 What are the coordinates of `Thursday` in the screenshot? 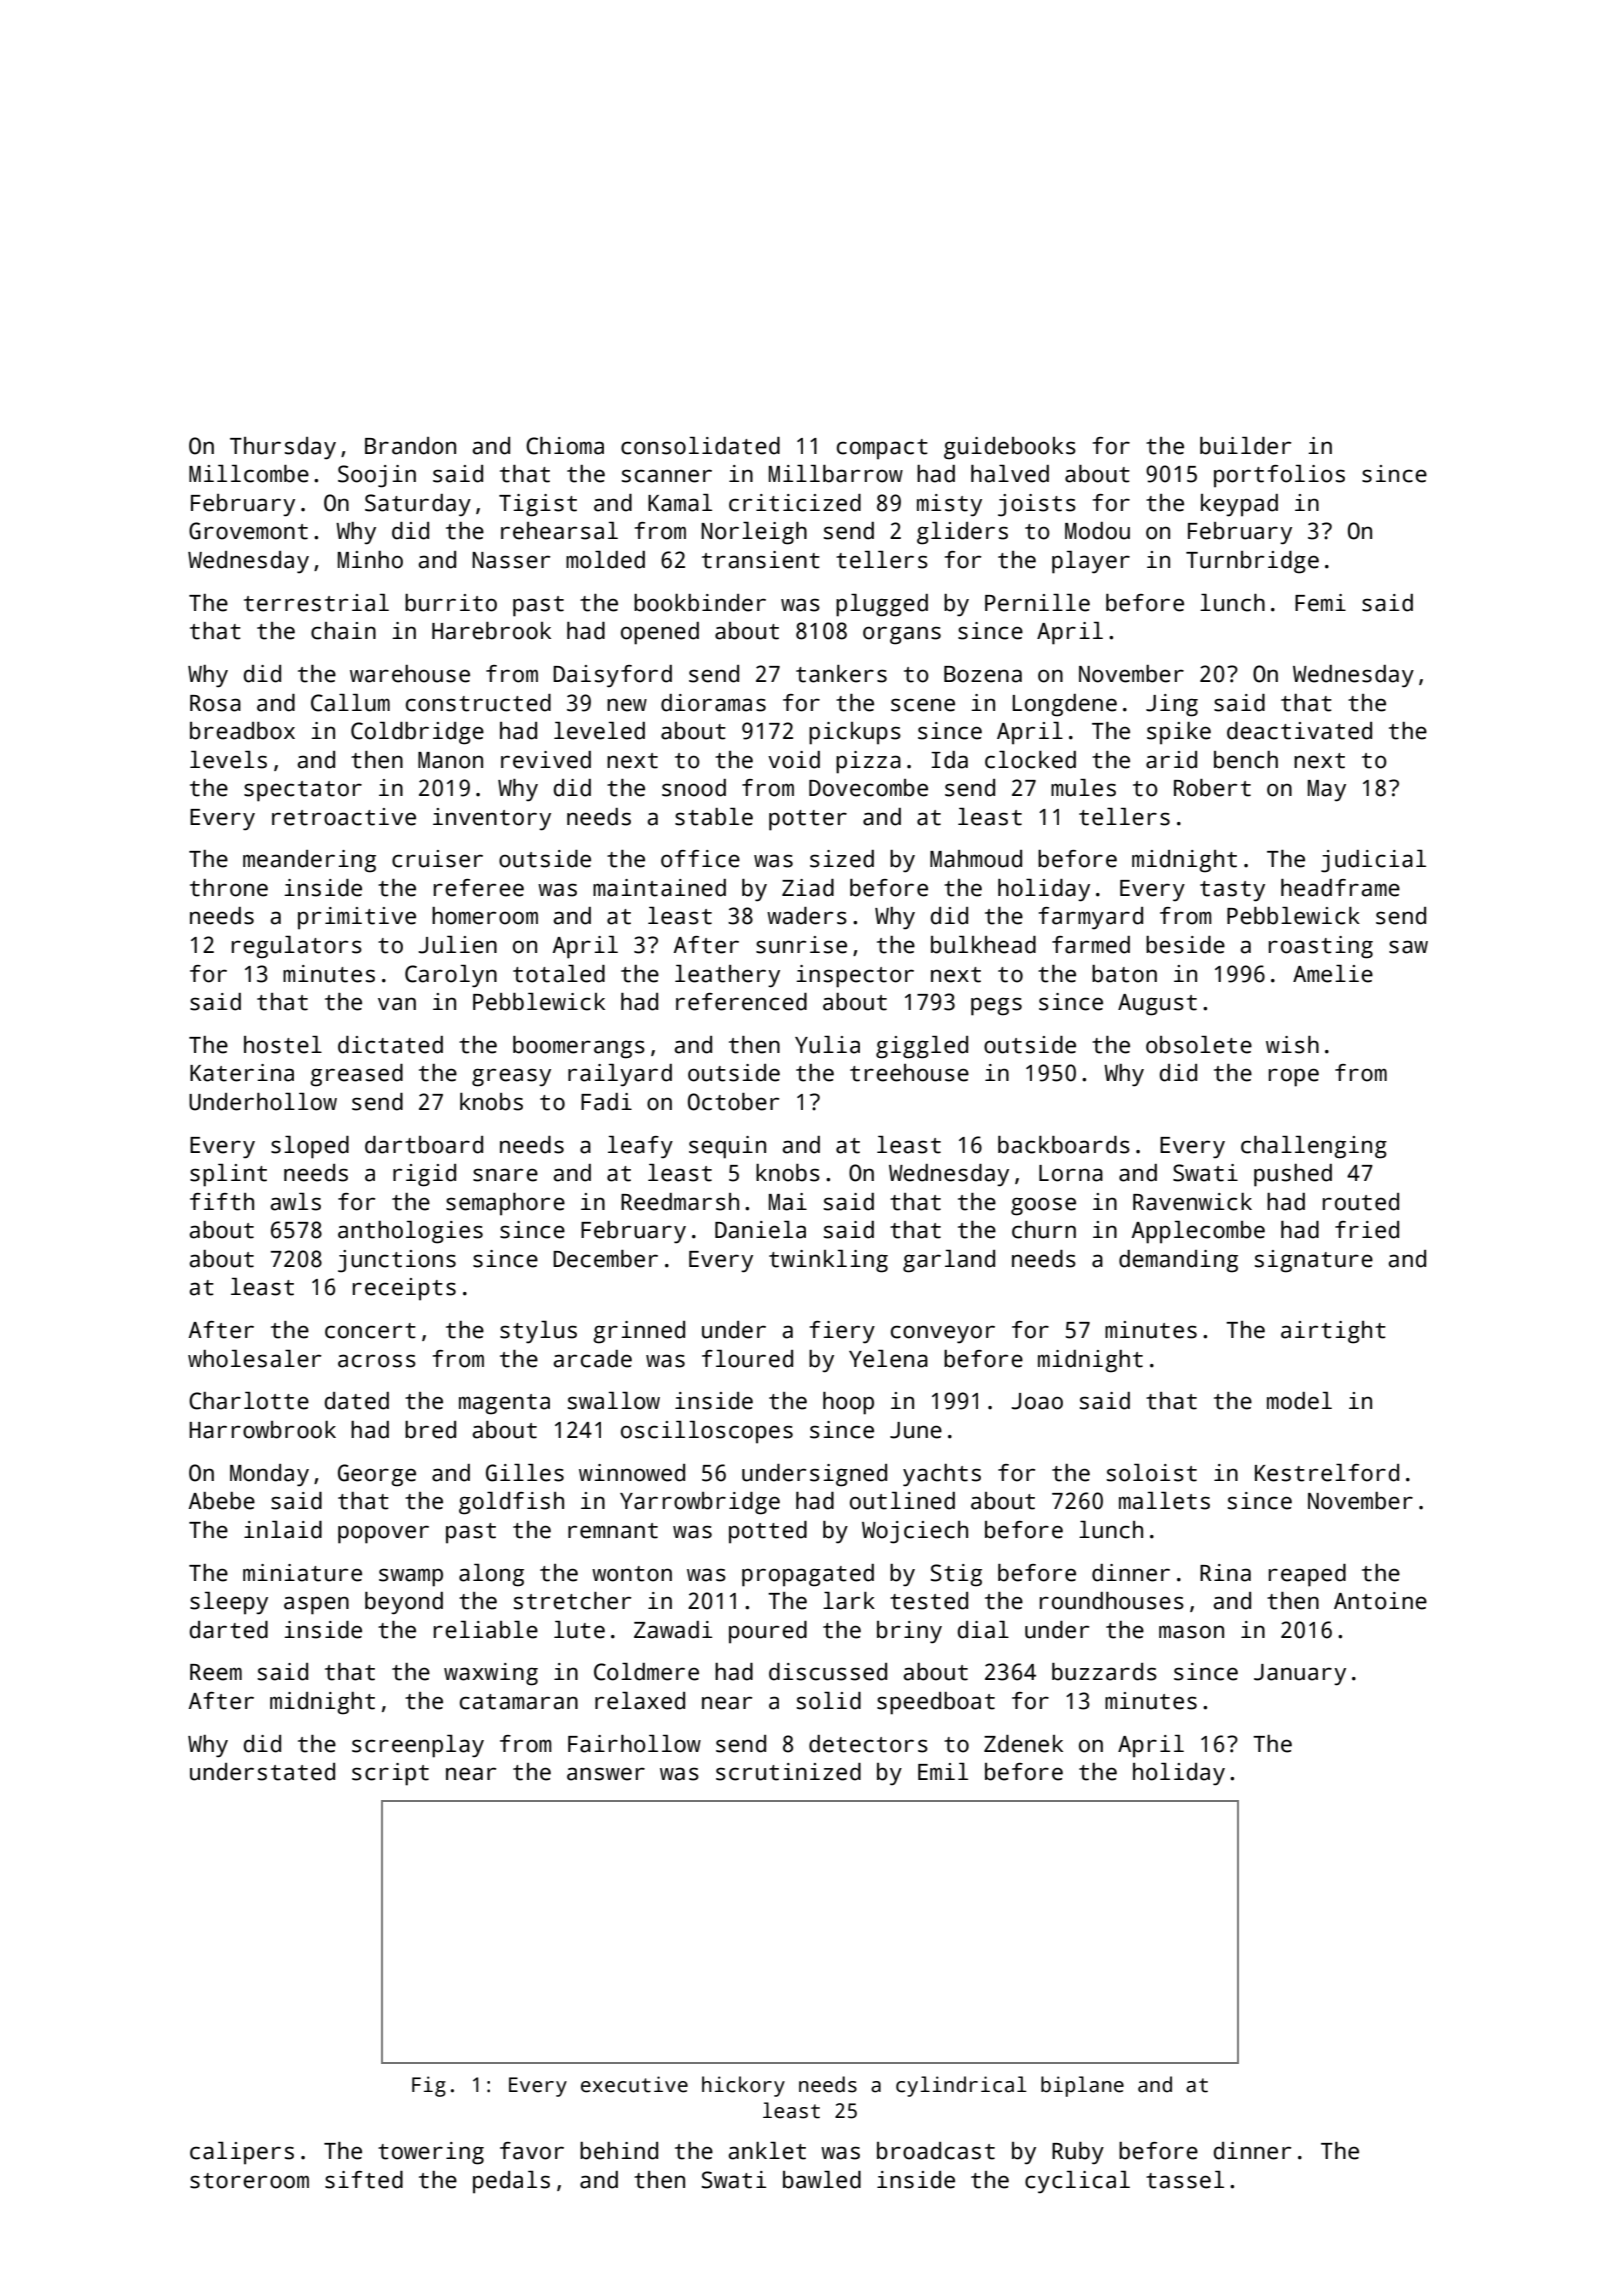 It's located at (283, 448).
